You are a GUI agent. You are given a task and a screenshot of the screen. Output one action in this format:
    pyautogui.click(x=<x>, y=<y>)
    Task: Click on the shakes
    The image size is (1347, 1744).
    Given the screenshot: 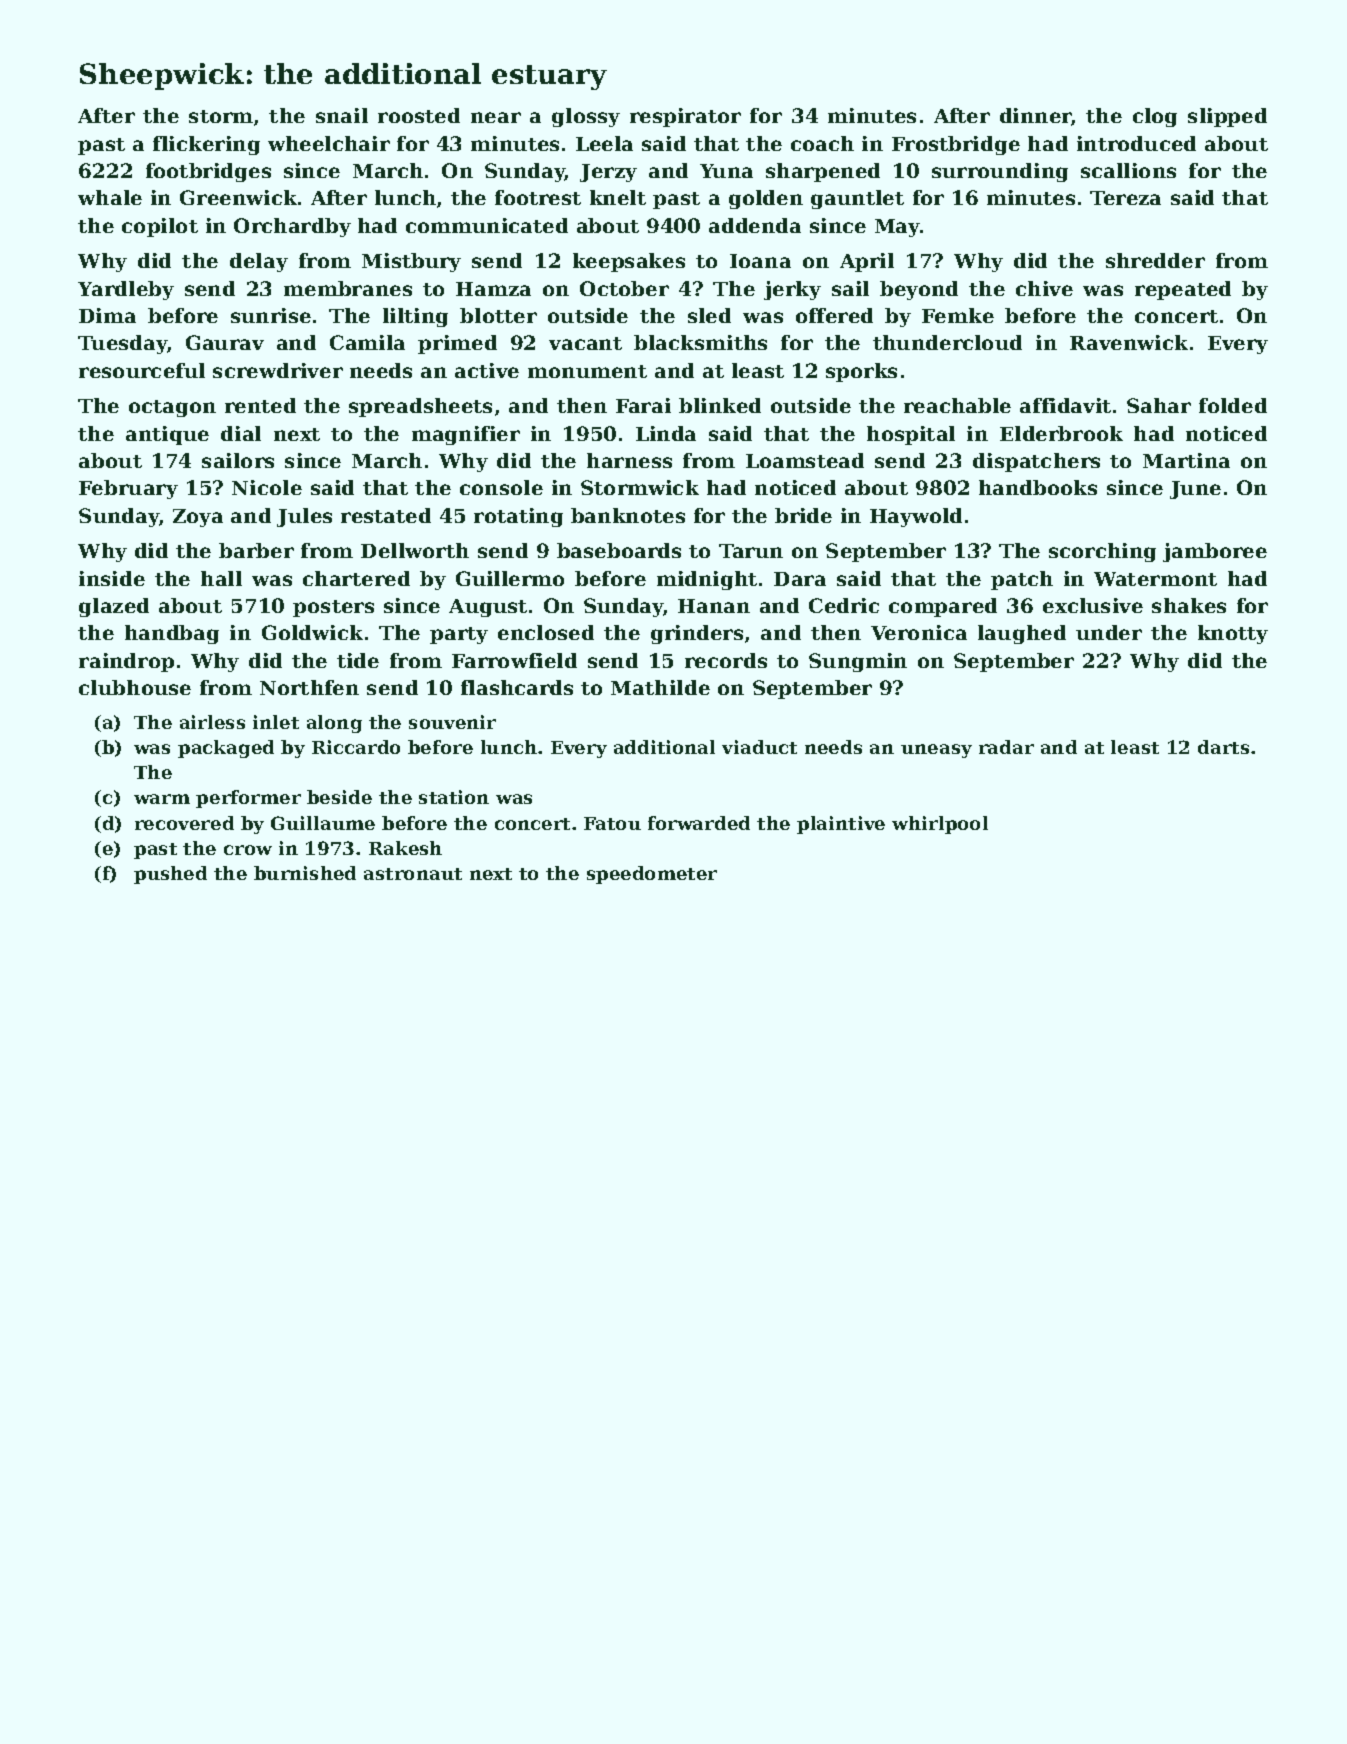 What is the action you would take?
    pyautogui.click(x=1189, y=605)
